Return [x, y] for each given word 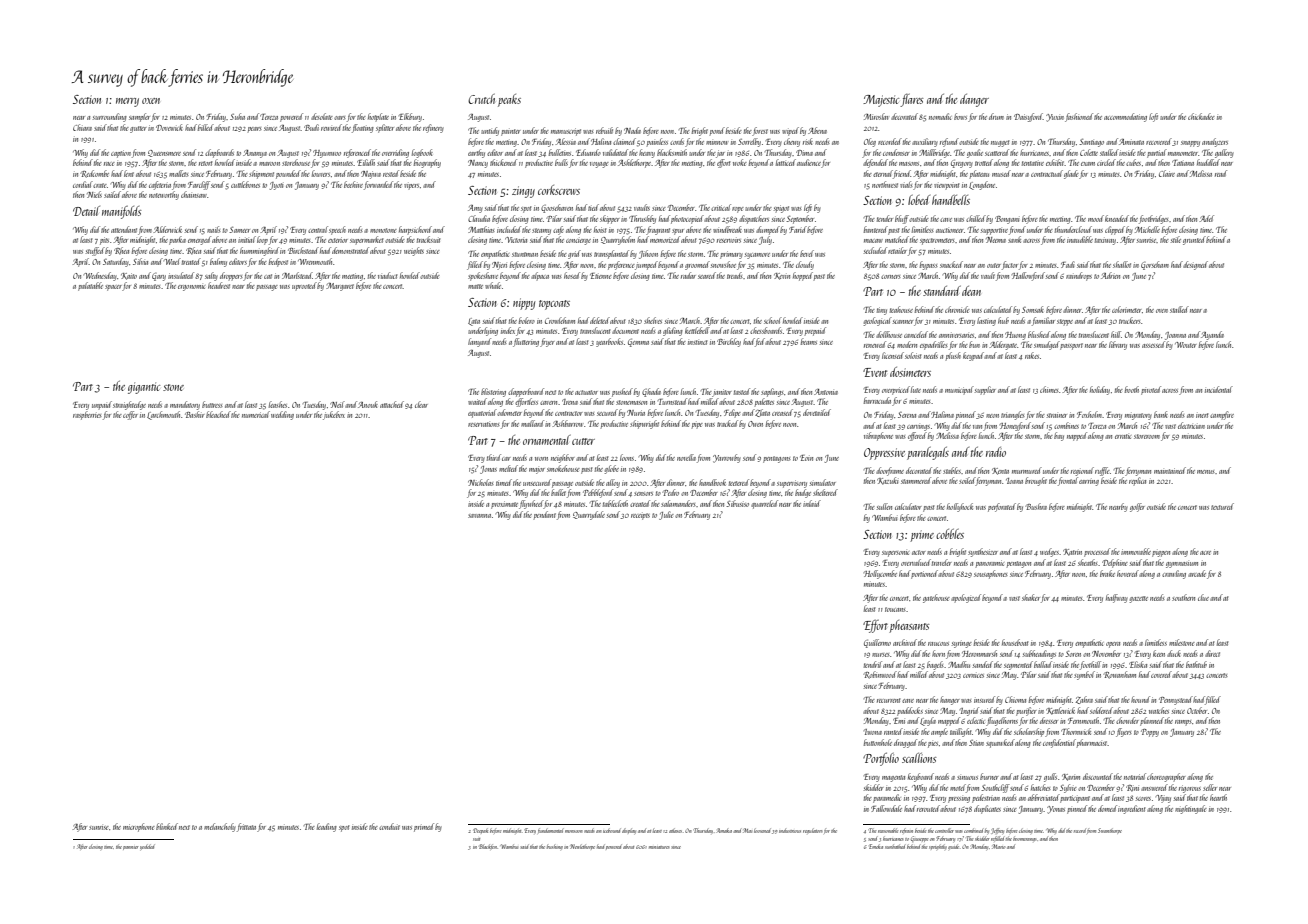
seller [1210, 787]
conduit [389, 826]
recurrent [888, 700]
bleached [218, 414]
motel [958, 787]
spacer [113, 288]
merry [127, 102]
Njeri [499, 266]
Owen [755, 424]
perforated [1002, 507]
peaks [509, 100]
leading [327, 827]
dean [971, 291]
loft [1153, 117]
